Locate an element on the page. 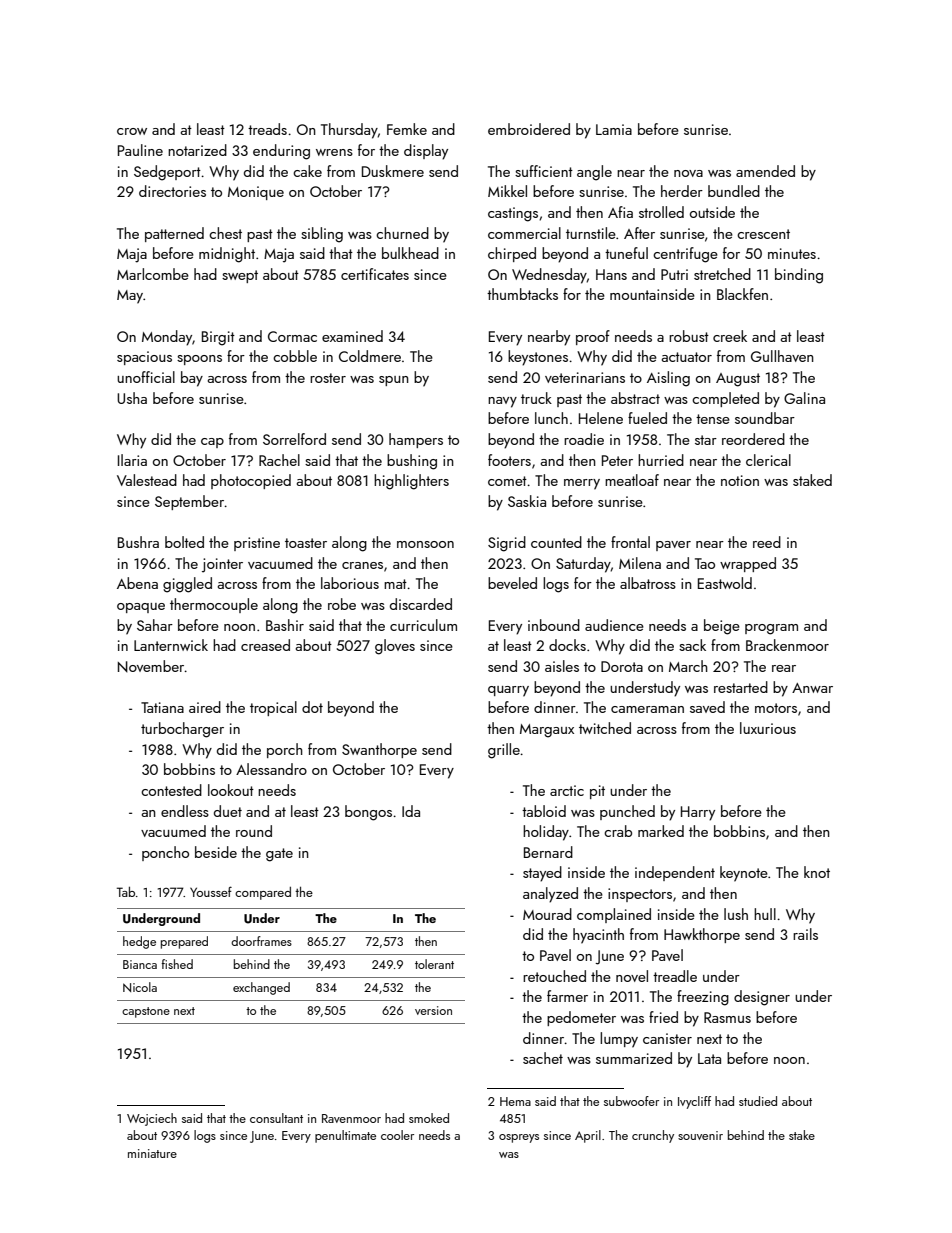 The image size is (952, 1233). spacious is located at coordinates (144, 358).
